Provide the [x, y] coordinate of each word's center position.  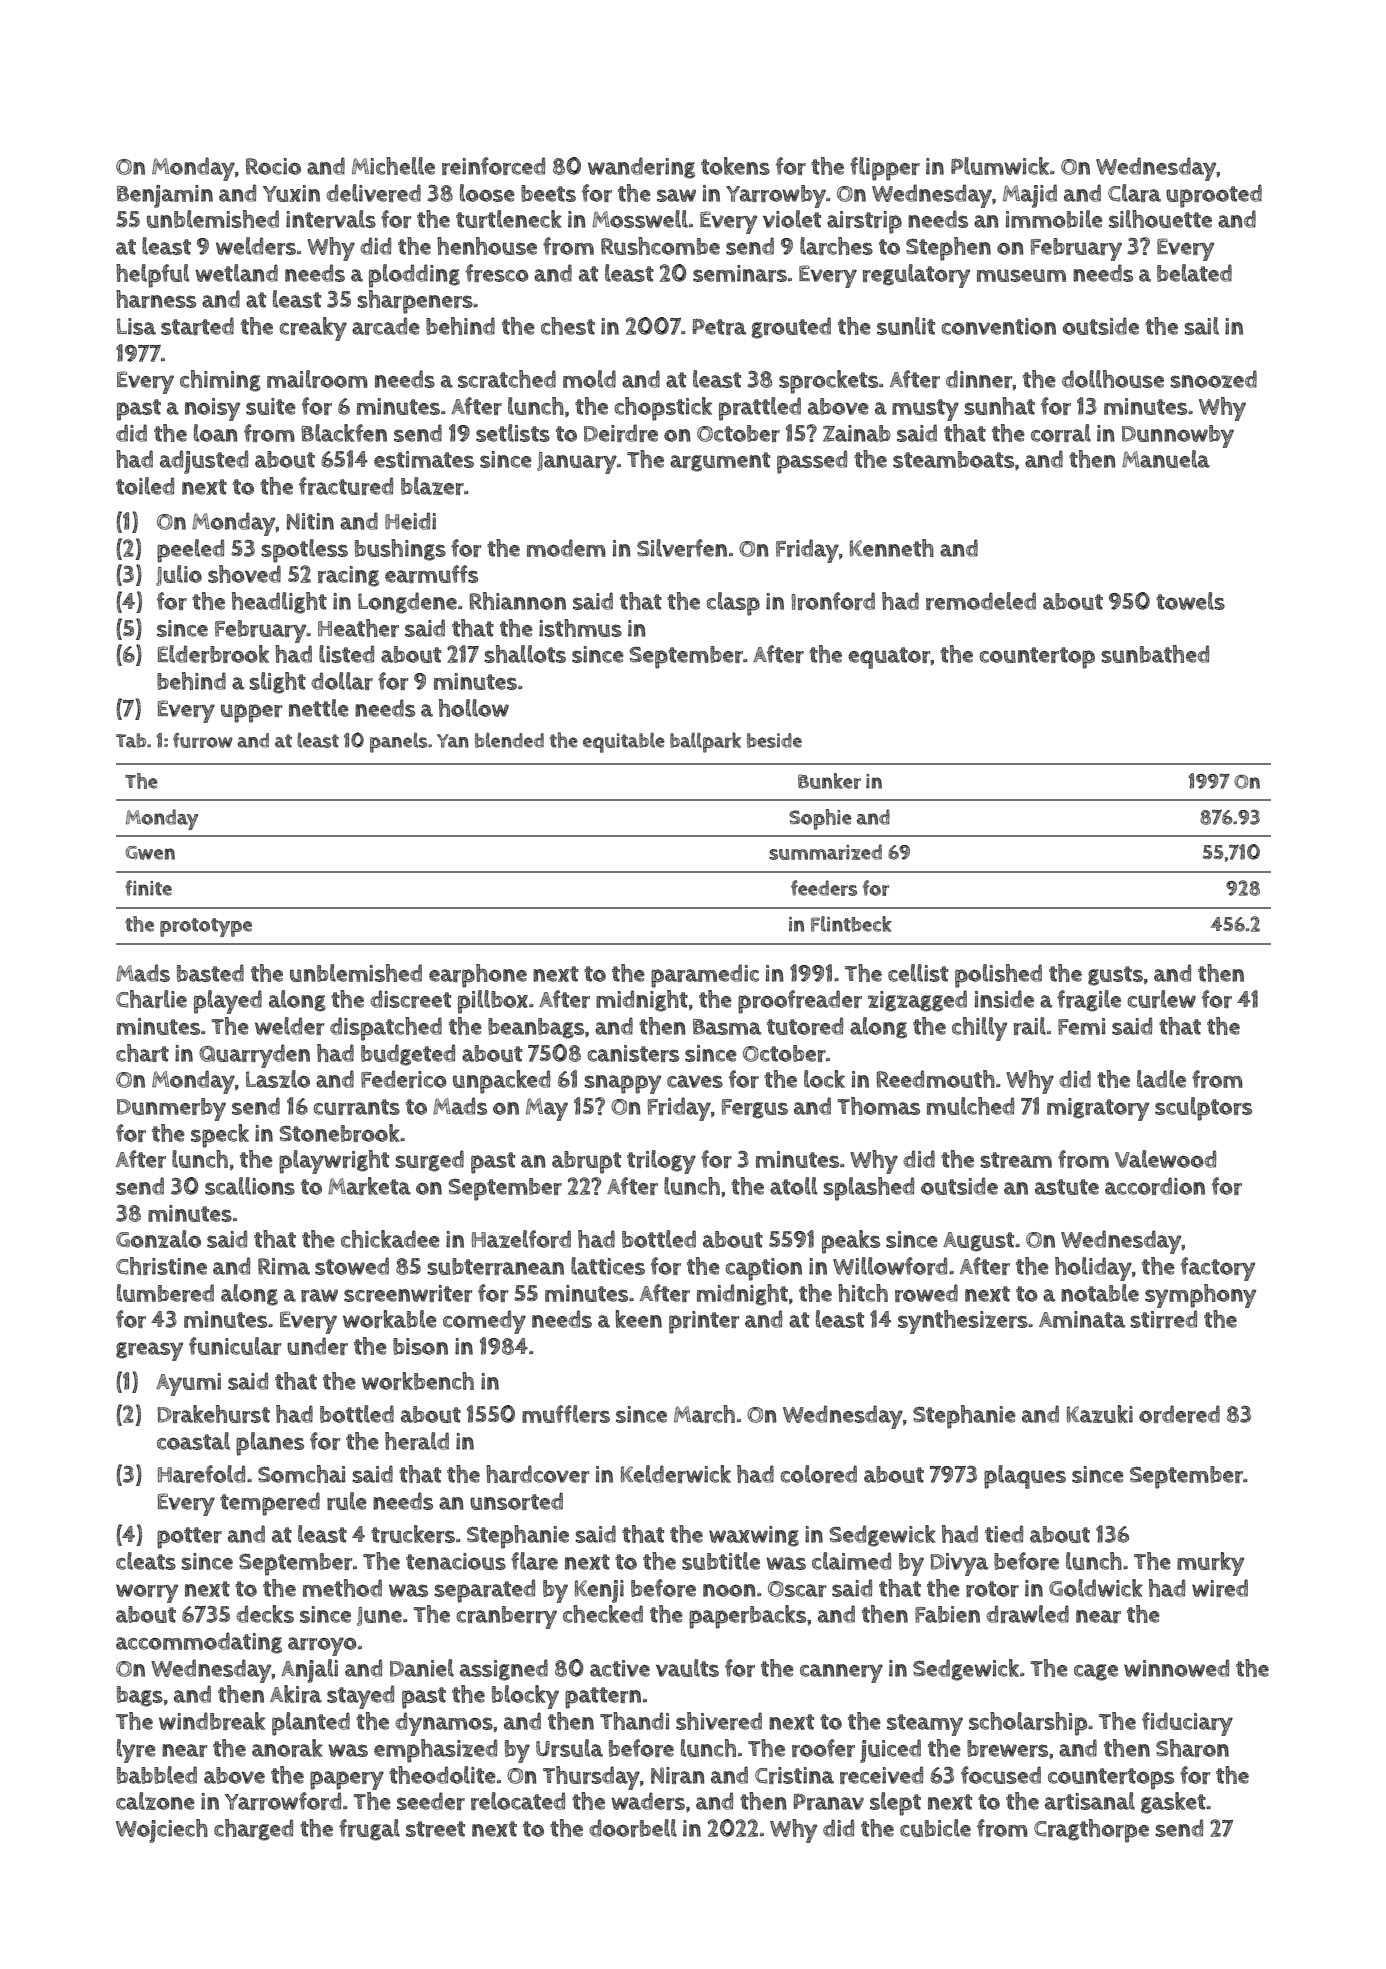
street [435, 1829]
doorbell [633, 1828]
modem [566, 548]
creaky [313, 329]
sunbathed [1155, 654]
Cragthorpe [1091, 1831]
